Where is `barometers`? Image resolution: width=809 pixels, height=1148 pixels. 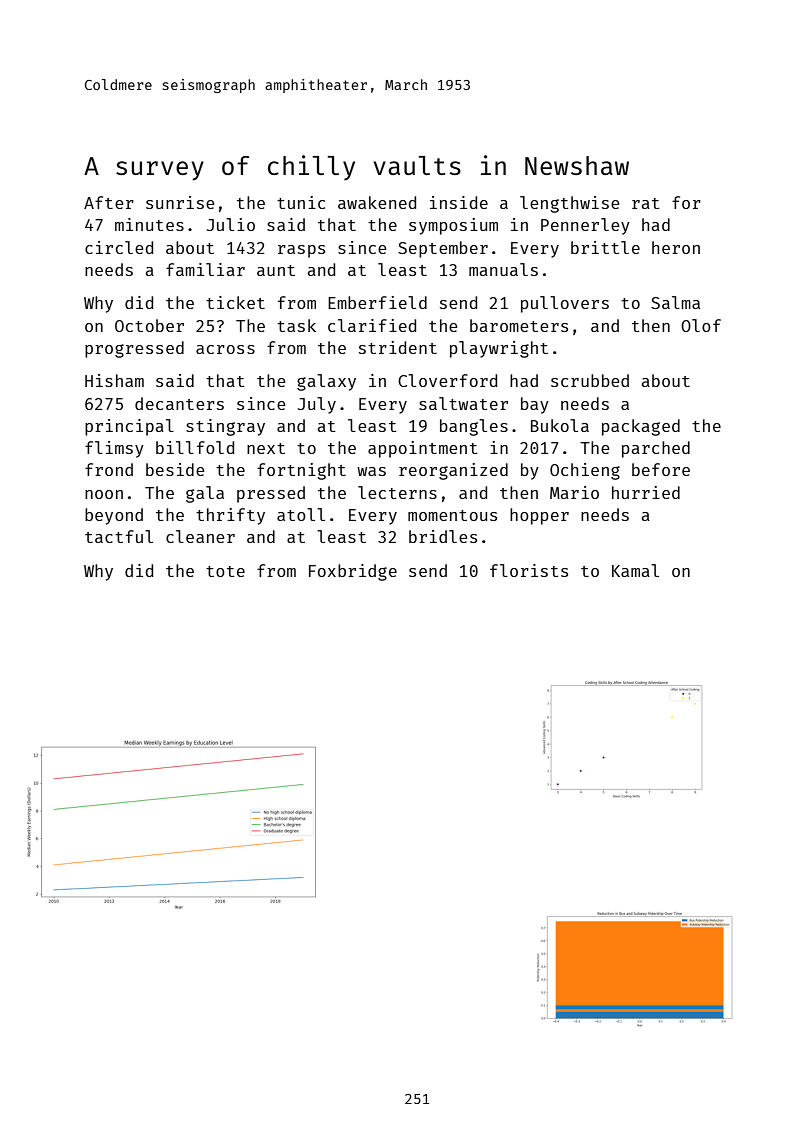 barometers is located at coordinates (519, 325).
